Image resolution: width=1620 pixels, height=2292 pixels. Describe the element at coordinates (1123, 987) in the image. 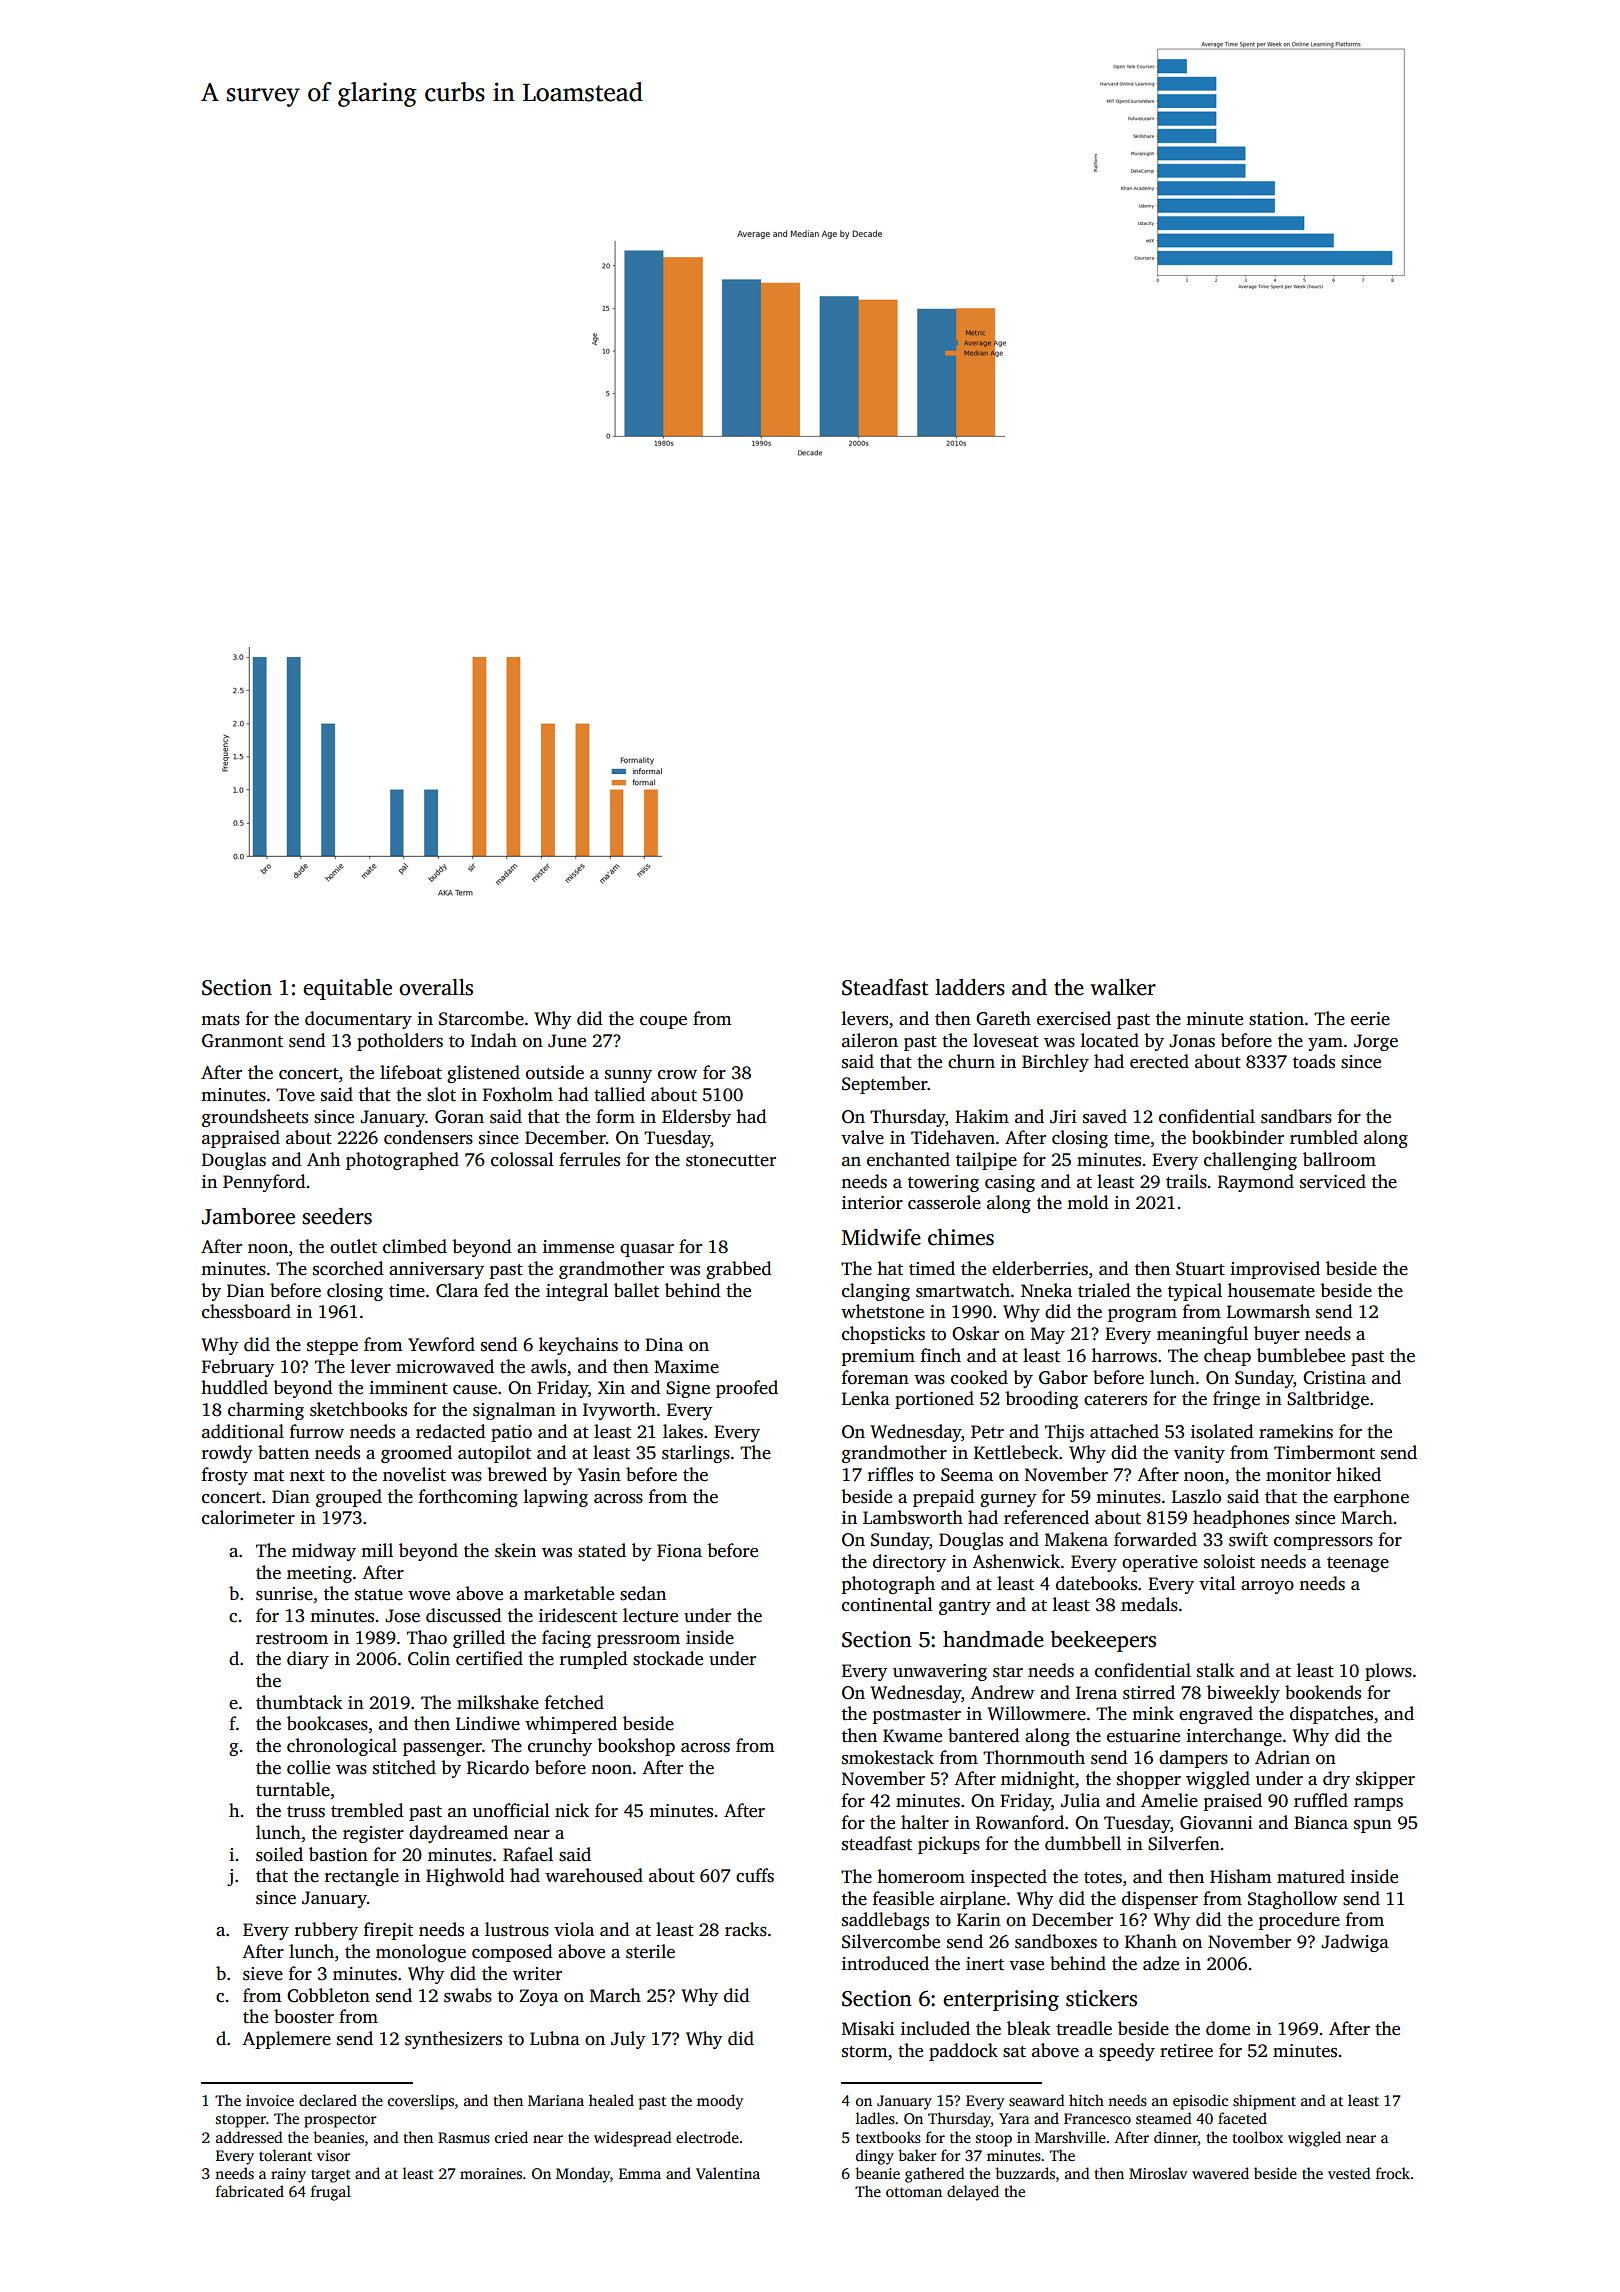

I see `walker` at that location.
